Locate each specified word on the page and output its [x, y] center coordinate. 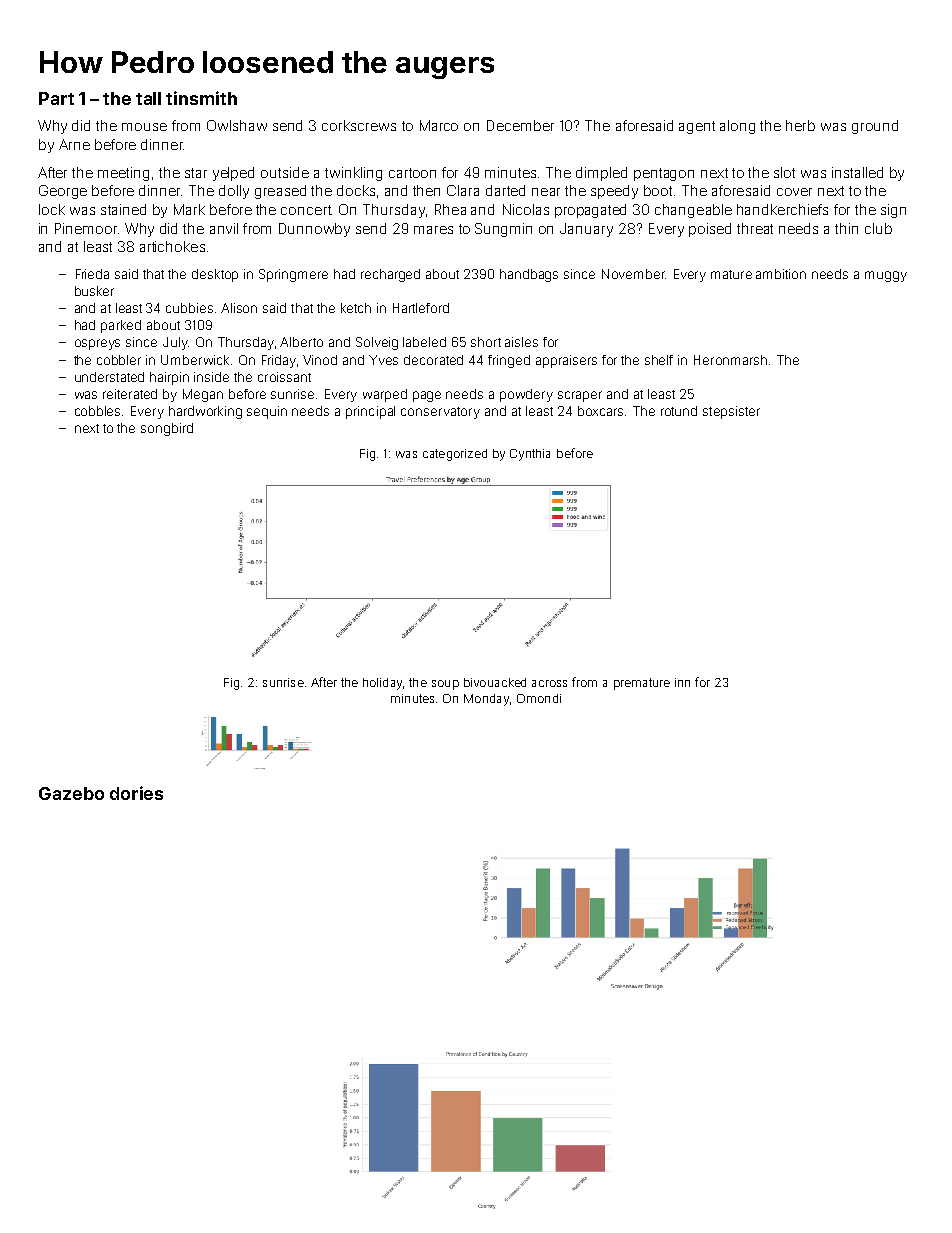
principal [370, 412]
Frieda [92, 274]
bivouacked [495, 682]
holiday [382, 684]
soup [445, 685]
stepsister [731, 412]
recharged [390, 275]
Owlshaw [237, 125]
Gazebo [71, 793]
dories [136, 793]
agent [697, 127]
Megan [203, 395]
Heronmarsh [730, 360]
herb [800, 125]
